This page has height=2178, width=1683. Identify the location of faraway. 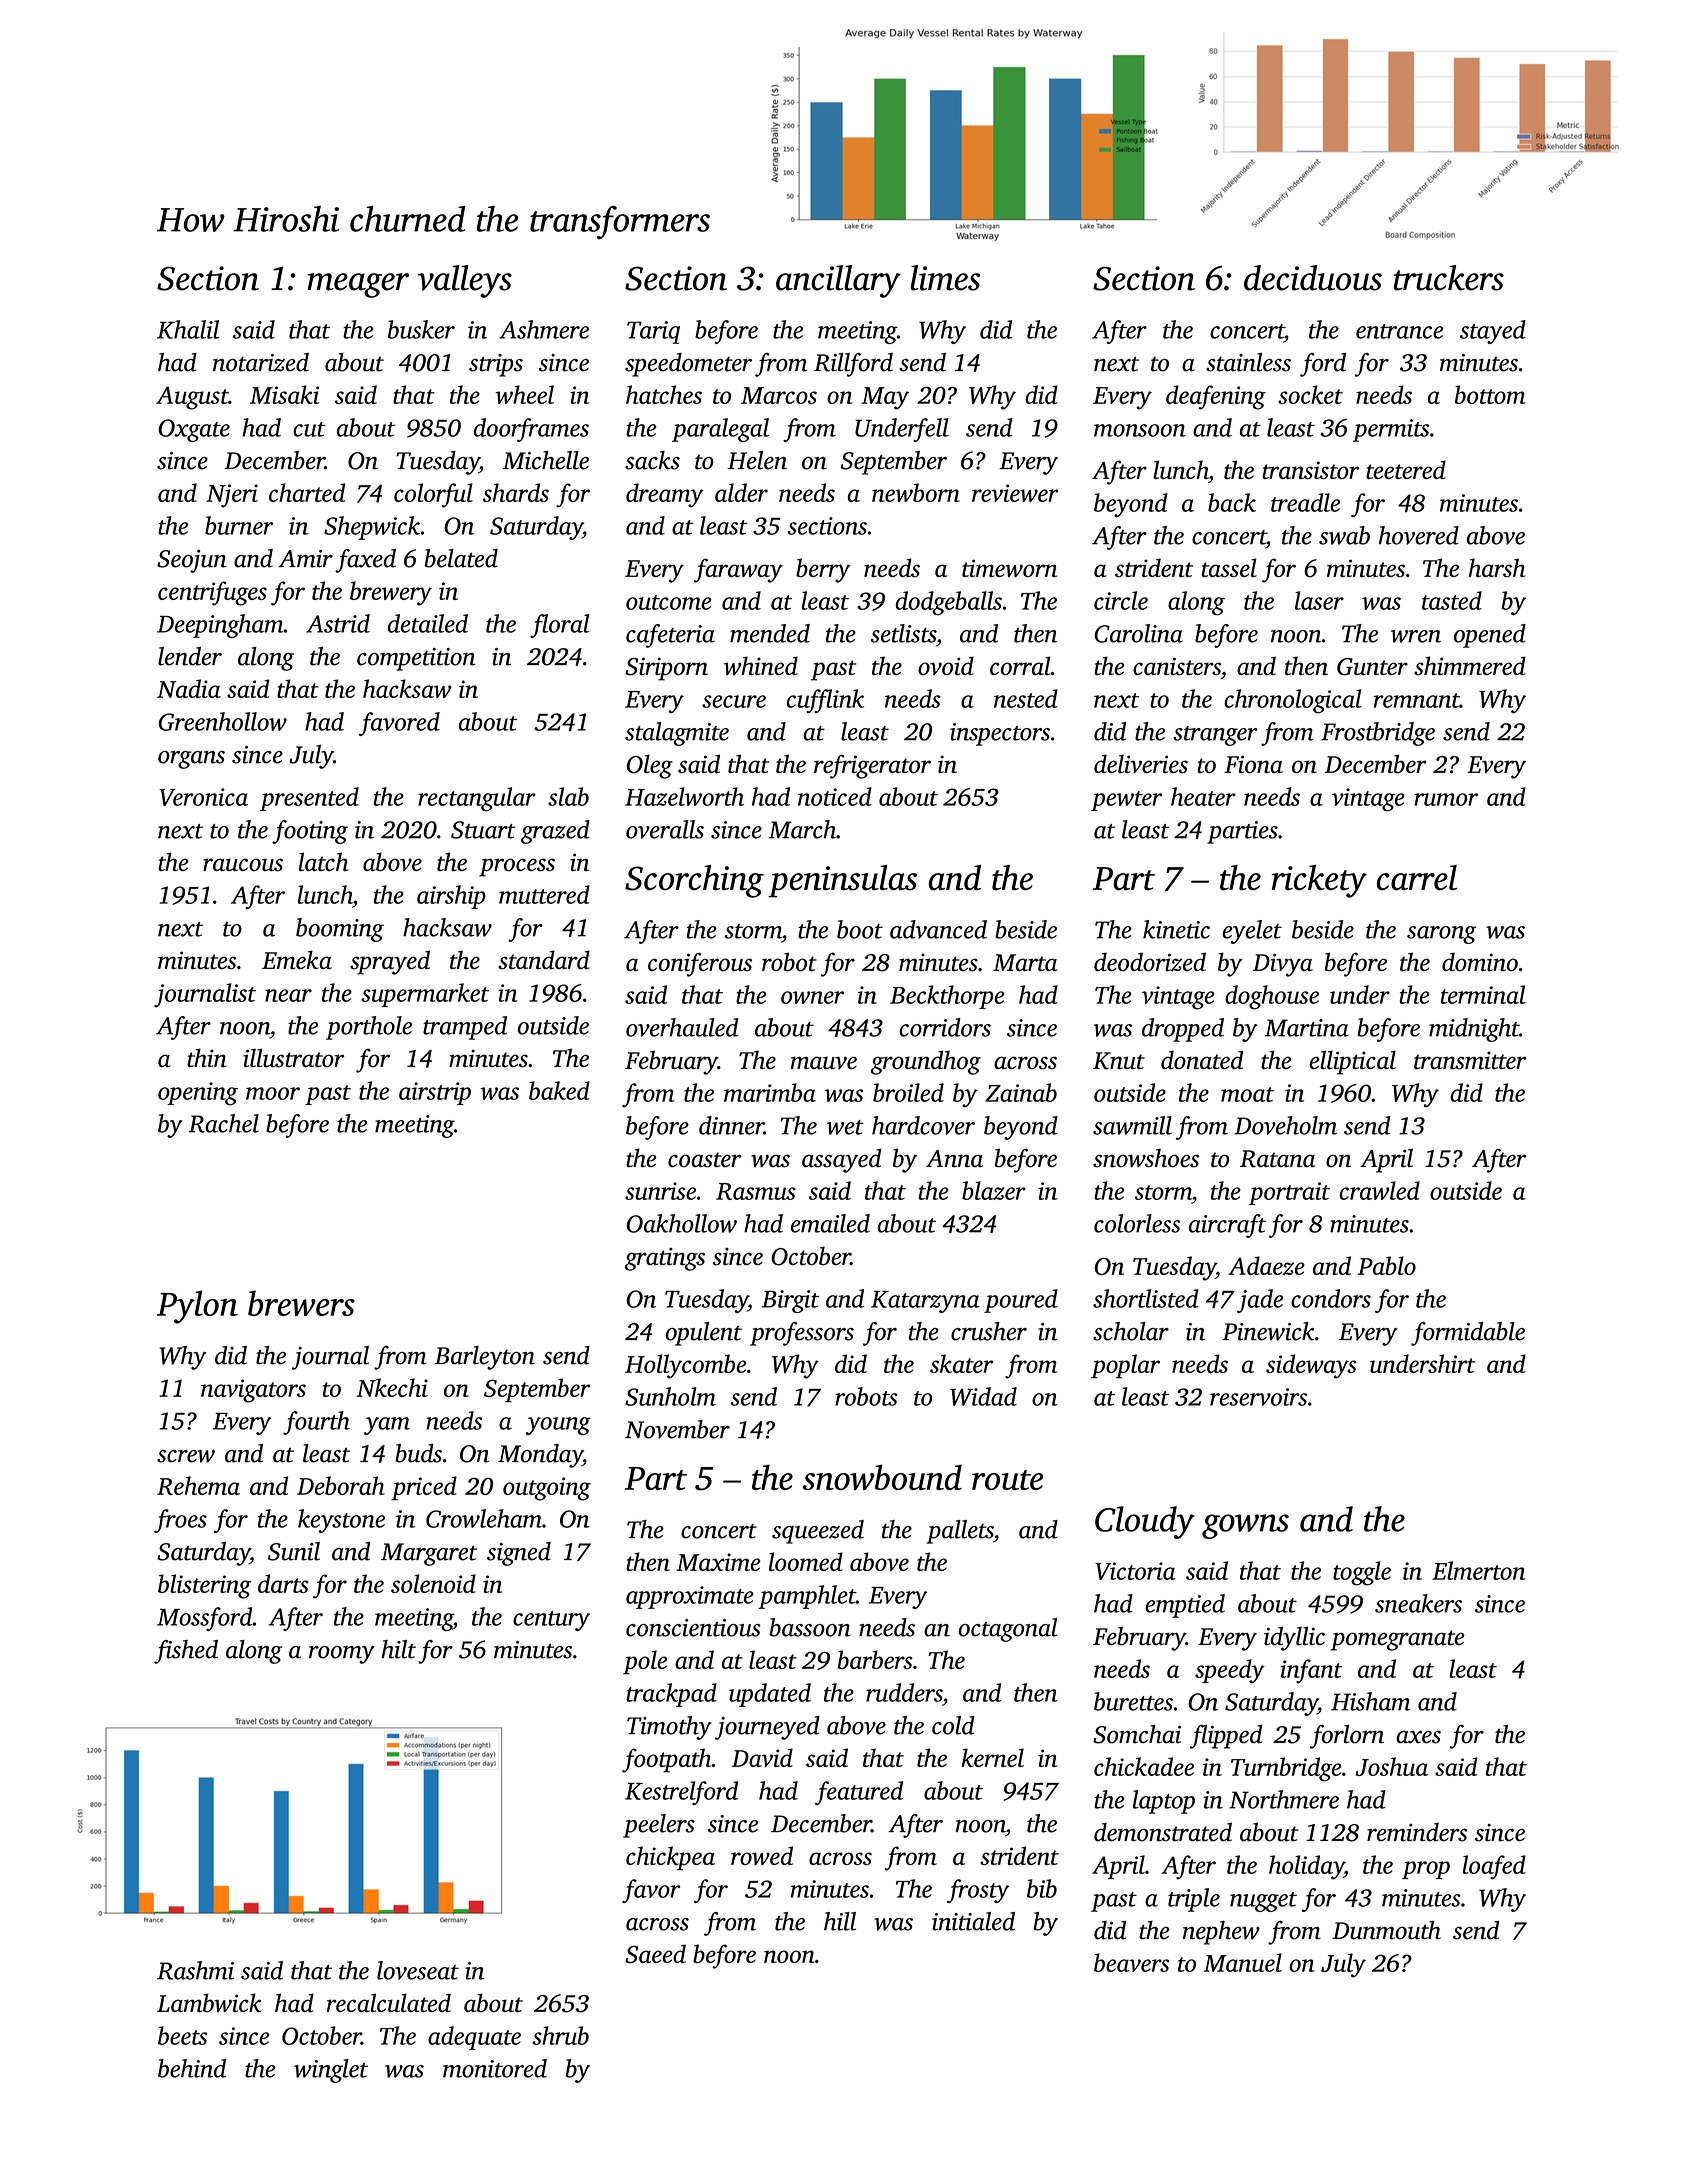
(738, 570).
